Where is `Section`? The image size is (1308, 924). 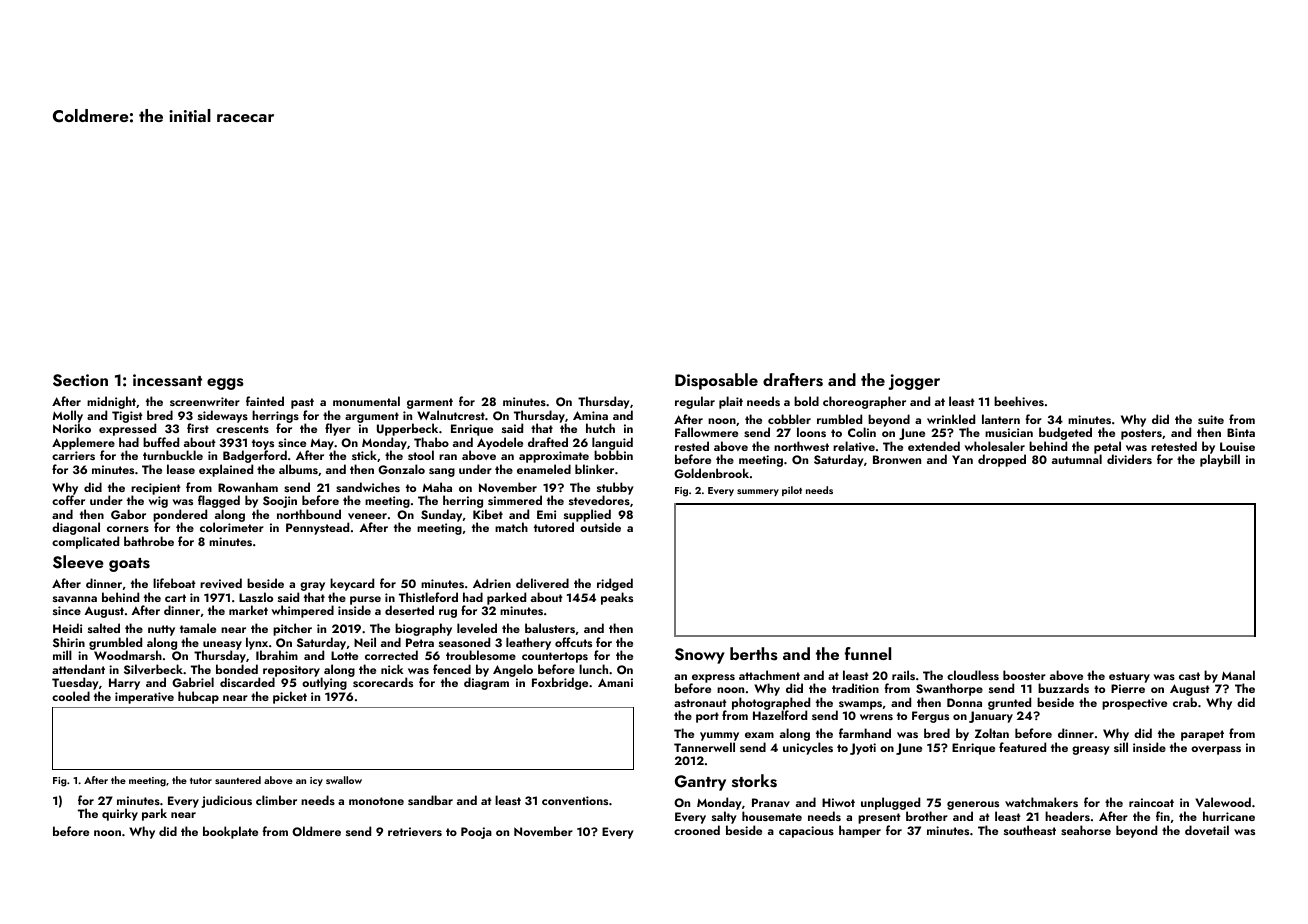
Section is located at coordinates (80, 380).
